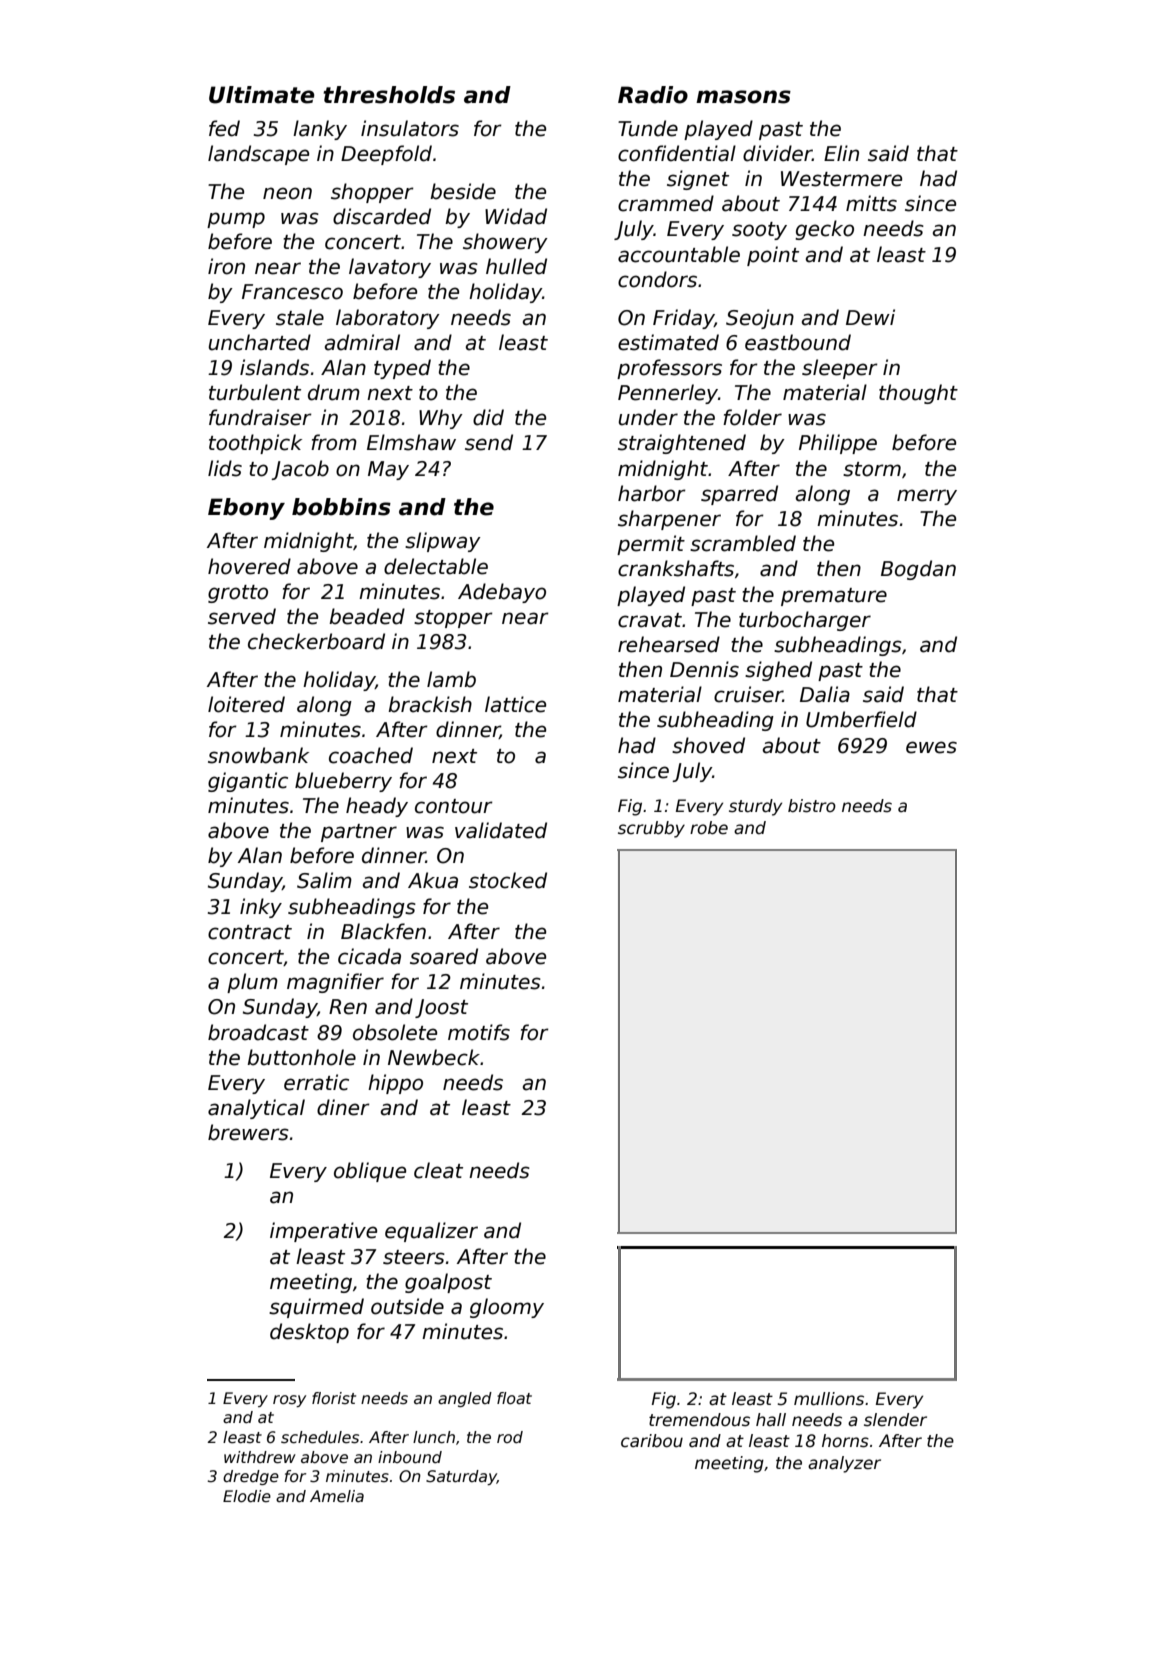 This screenshot has width=1165, height=1654. What do you see at coordinates (320, 1437) in the screenshot?
I see `schedules` at bounding box center [320, 1437].
